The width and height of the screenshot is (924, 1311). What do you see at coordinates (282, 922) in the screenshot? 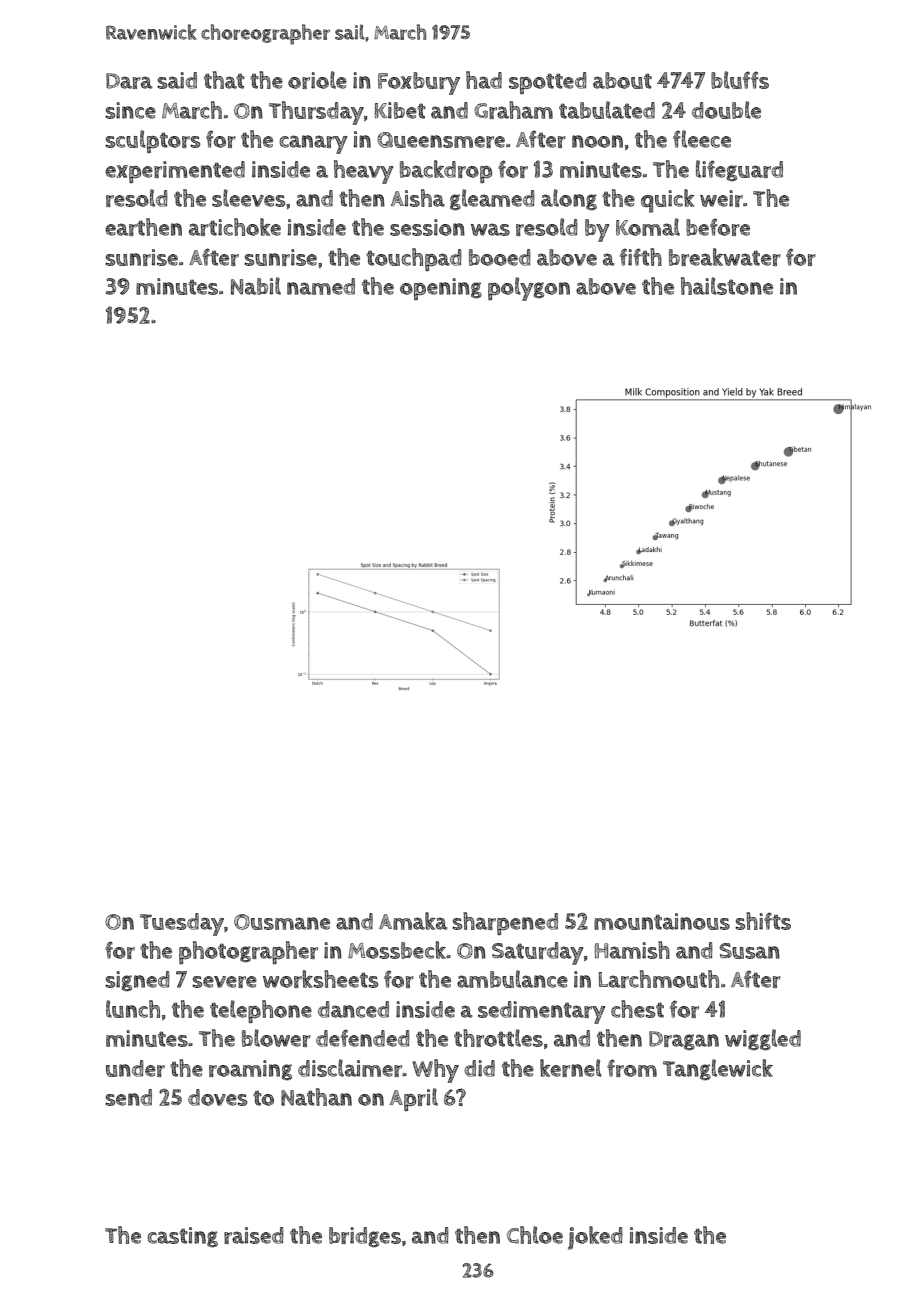
I see `Ousmane` at bounding box center [282, 922].
